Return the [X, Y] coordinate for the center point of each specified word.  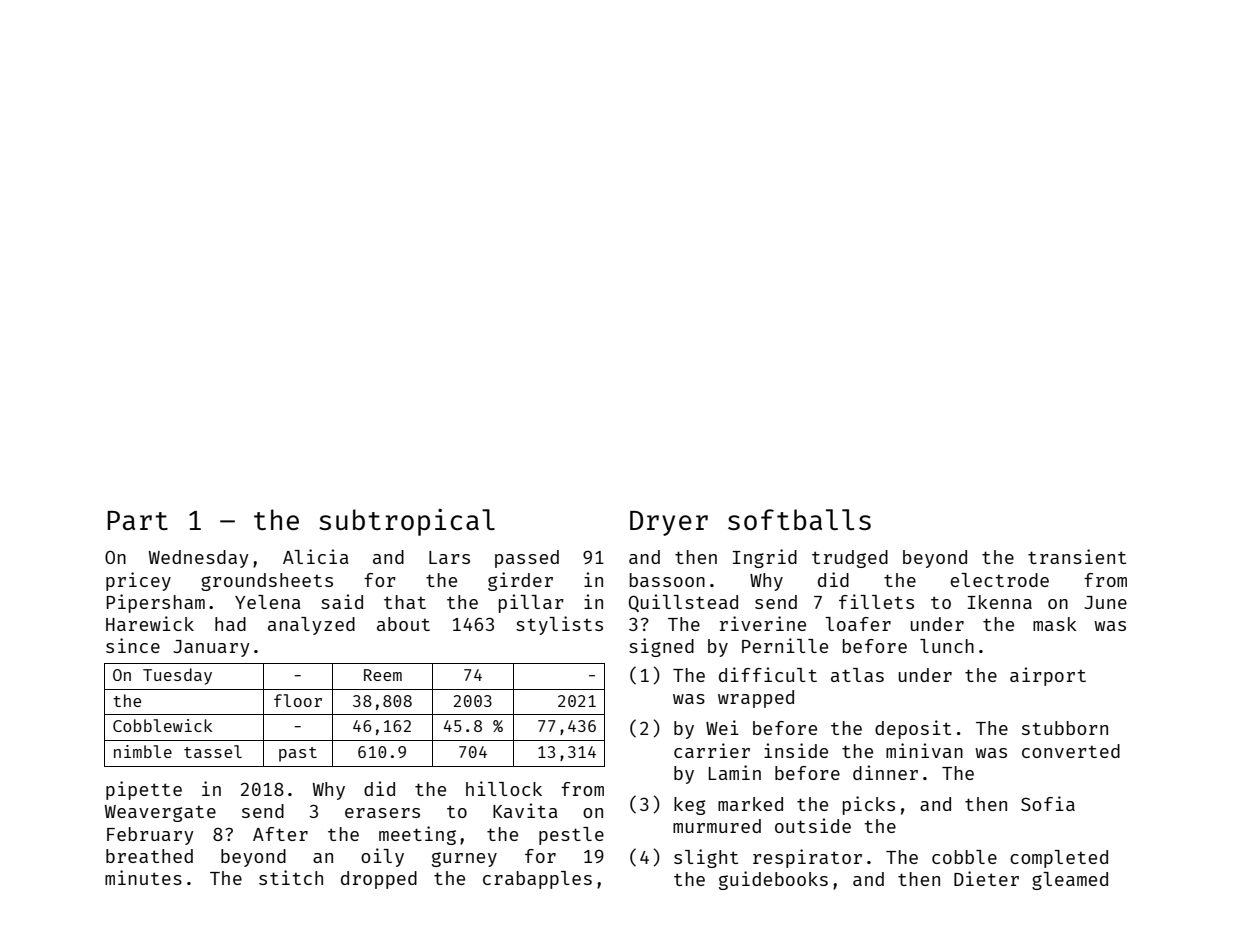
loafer [858, 624]
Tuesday [177, 676]
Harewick [150, 623]
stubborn [1065, 728]
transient [1077, 556]
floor [298, 700]
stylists [559, 625]
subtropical [407, 522]
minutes [143, 877]
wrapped [756, 699]
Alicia [316, 556]
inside [796, 750]
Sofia [1048, 803]
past [298, 754]
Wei [722, 727]
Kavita [525, 810]
